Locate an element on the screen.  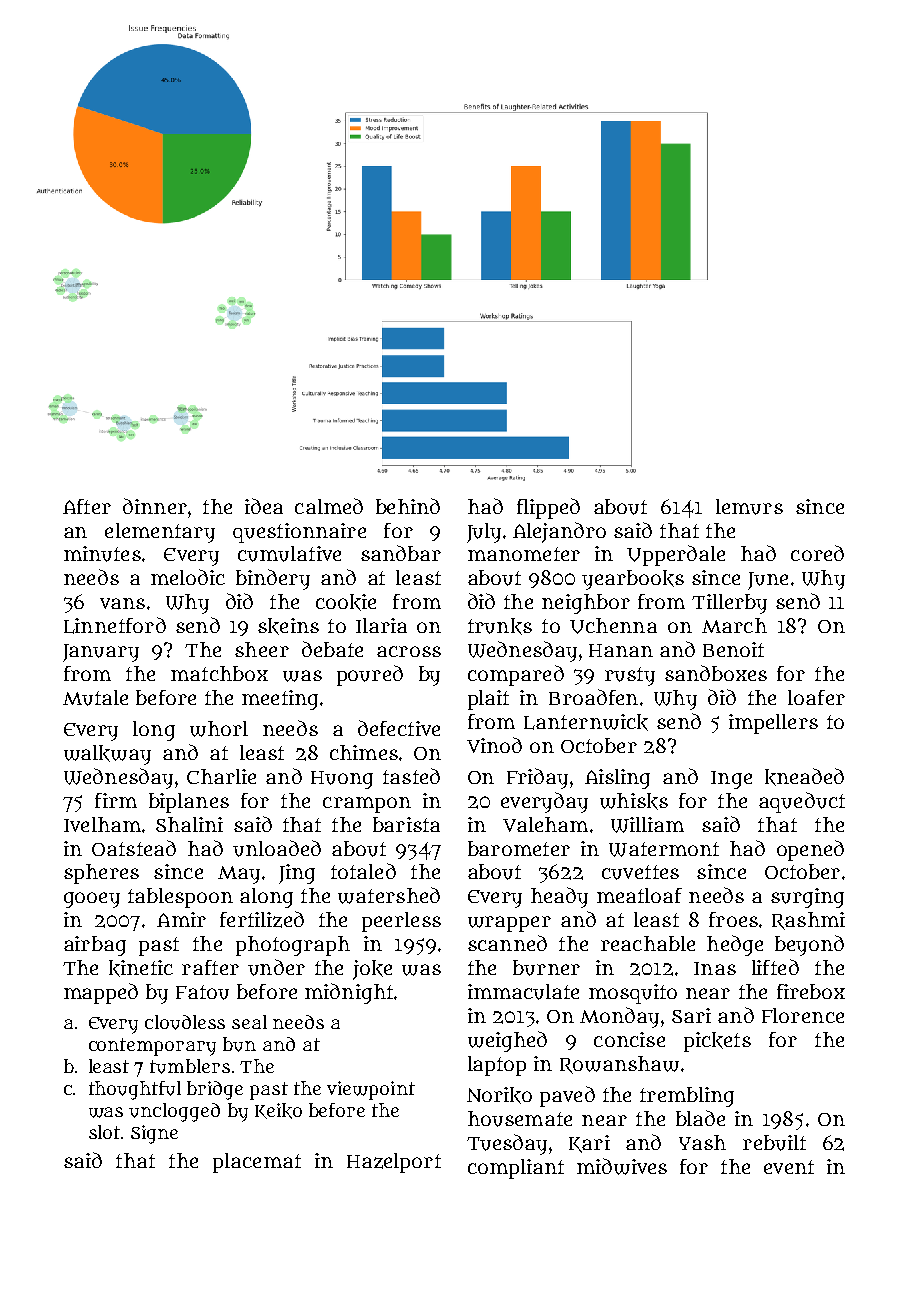
loafer is located at coordinates (816, 697).
